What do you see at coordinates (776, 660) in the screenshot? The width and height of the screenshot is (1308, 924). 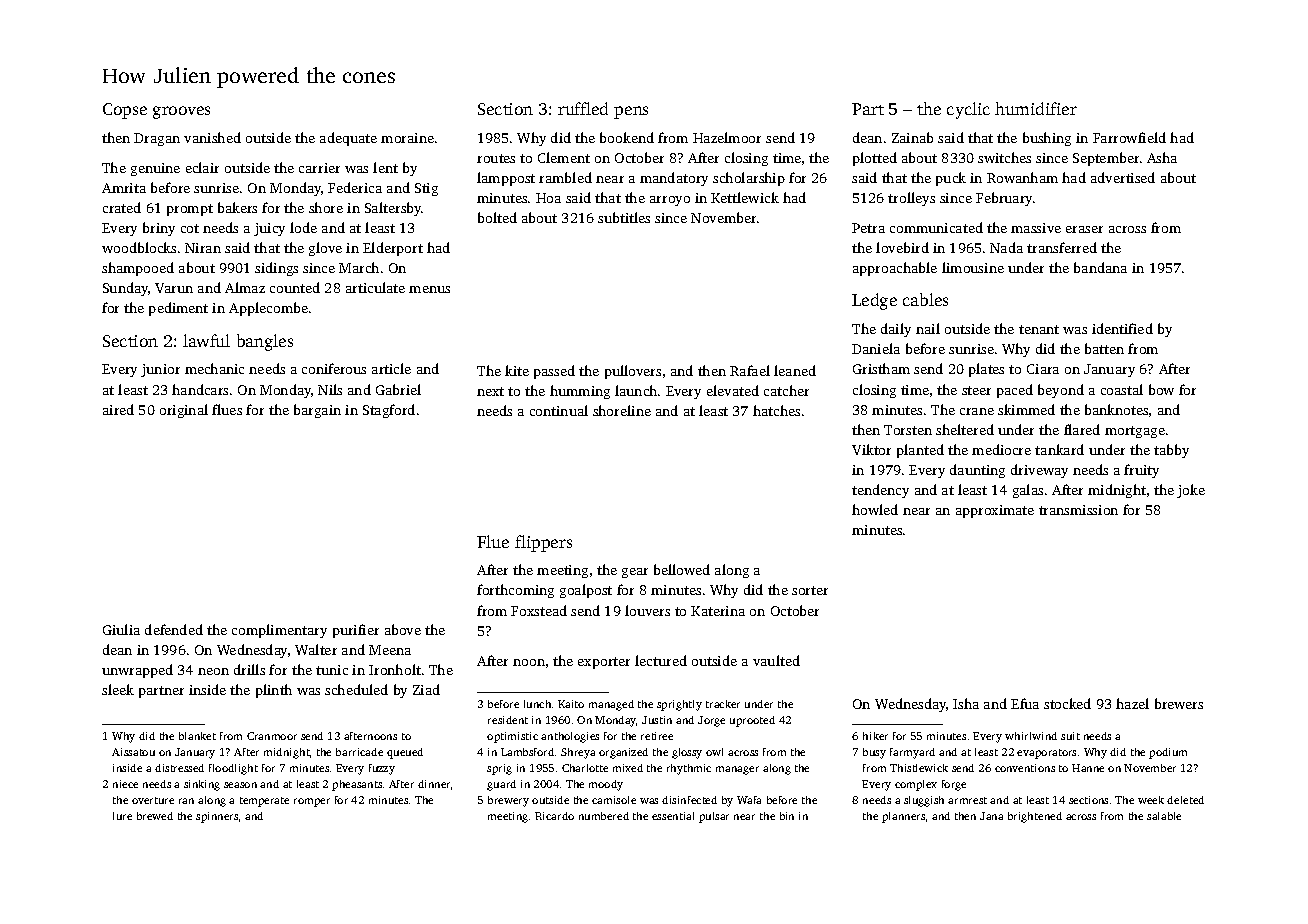 I see `vaulted` at bounding box center [776, 660].
